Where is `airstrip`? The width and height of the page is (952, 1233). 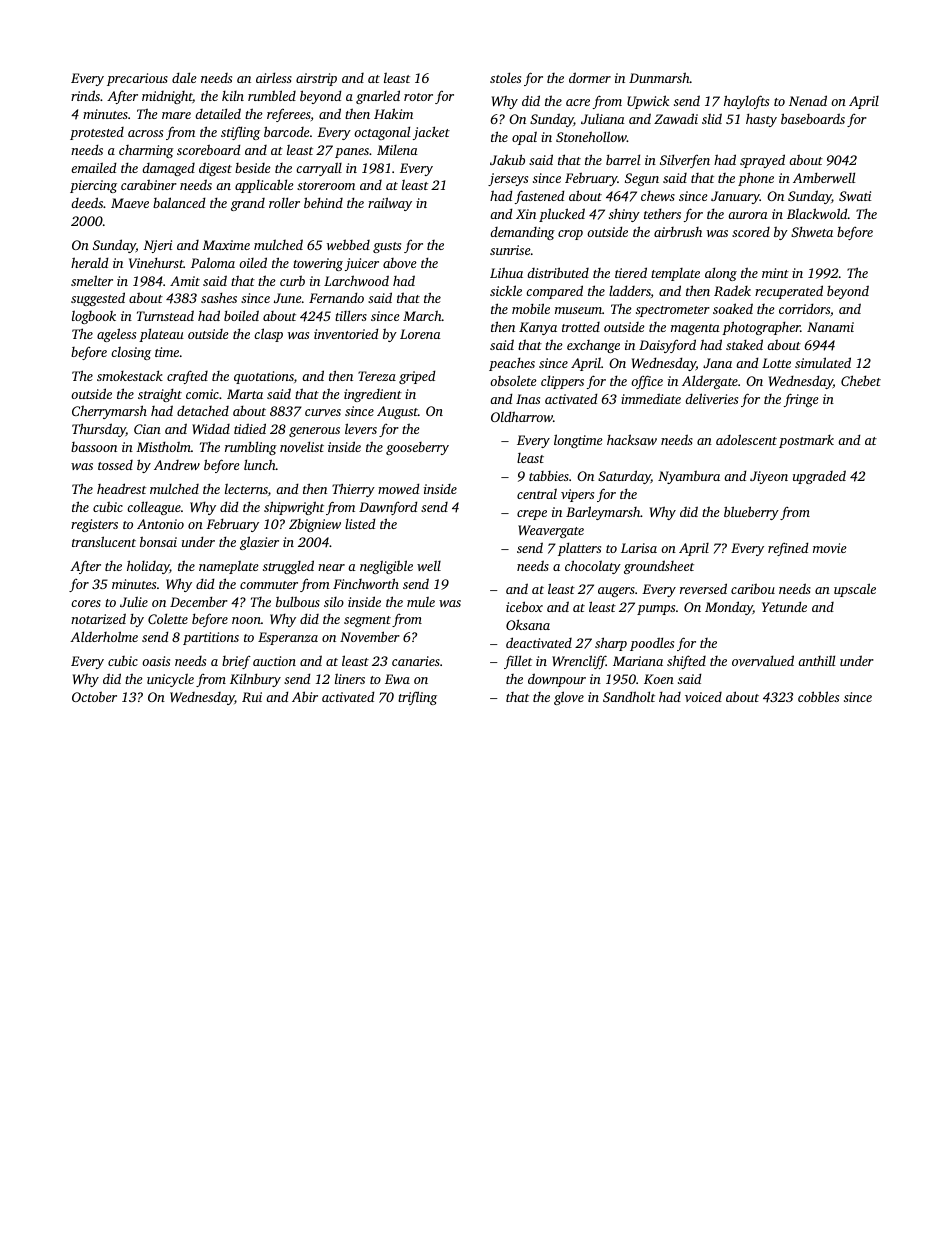
airstrip is located at coordinates (316, 79).
